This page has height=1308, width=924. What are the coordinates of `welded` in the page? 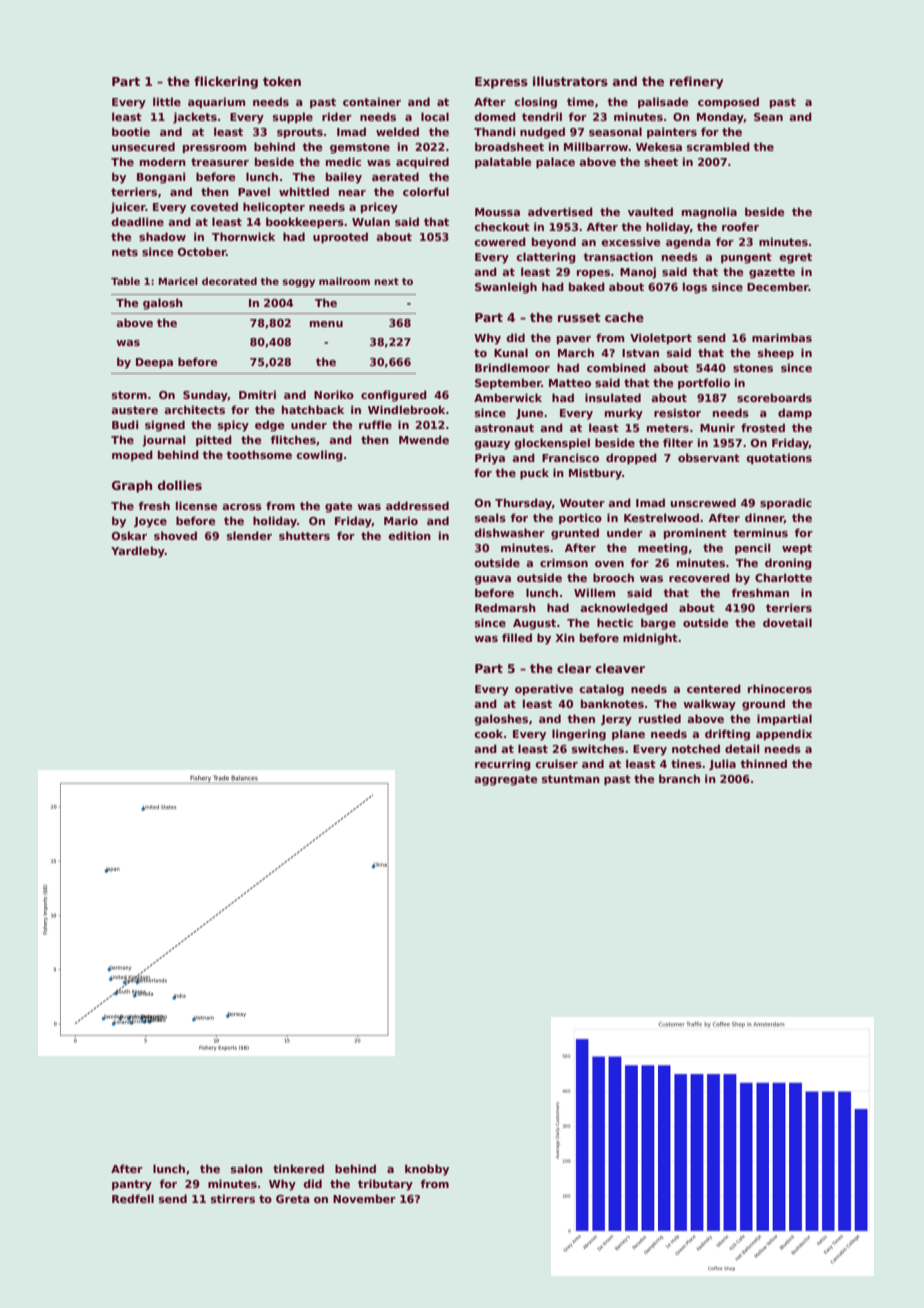 It's located at (397, 131).
